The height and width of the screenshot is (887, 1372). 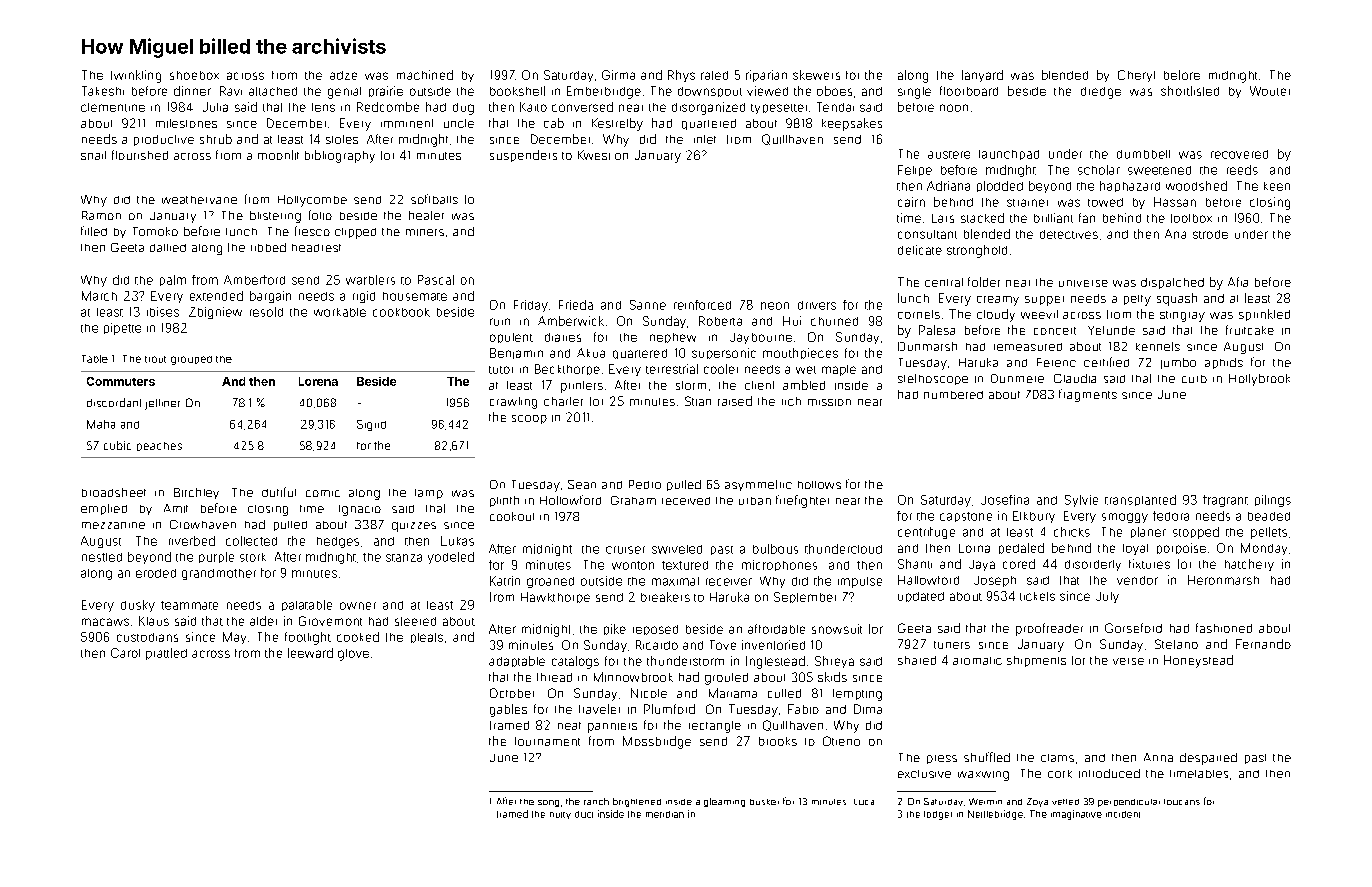 I want to click on rich, so click(x=791, y=401).
